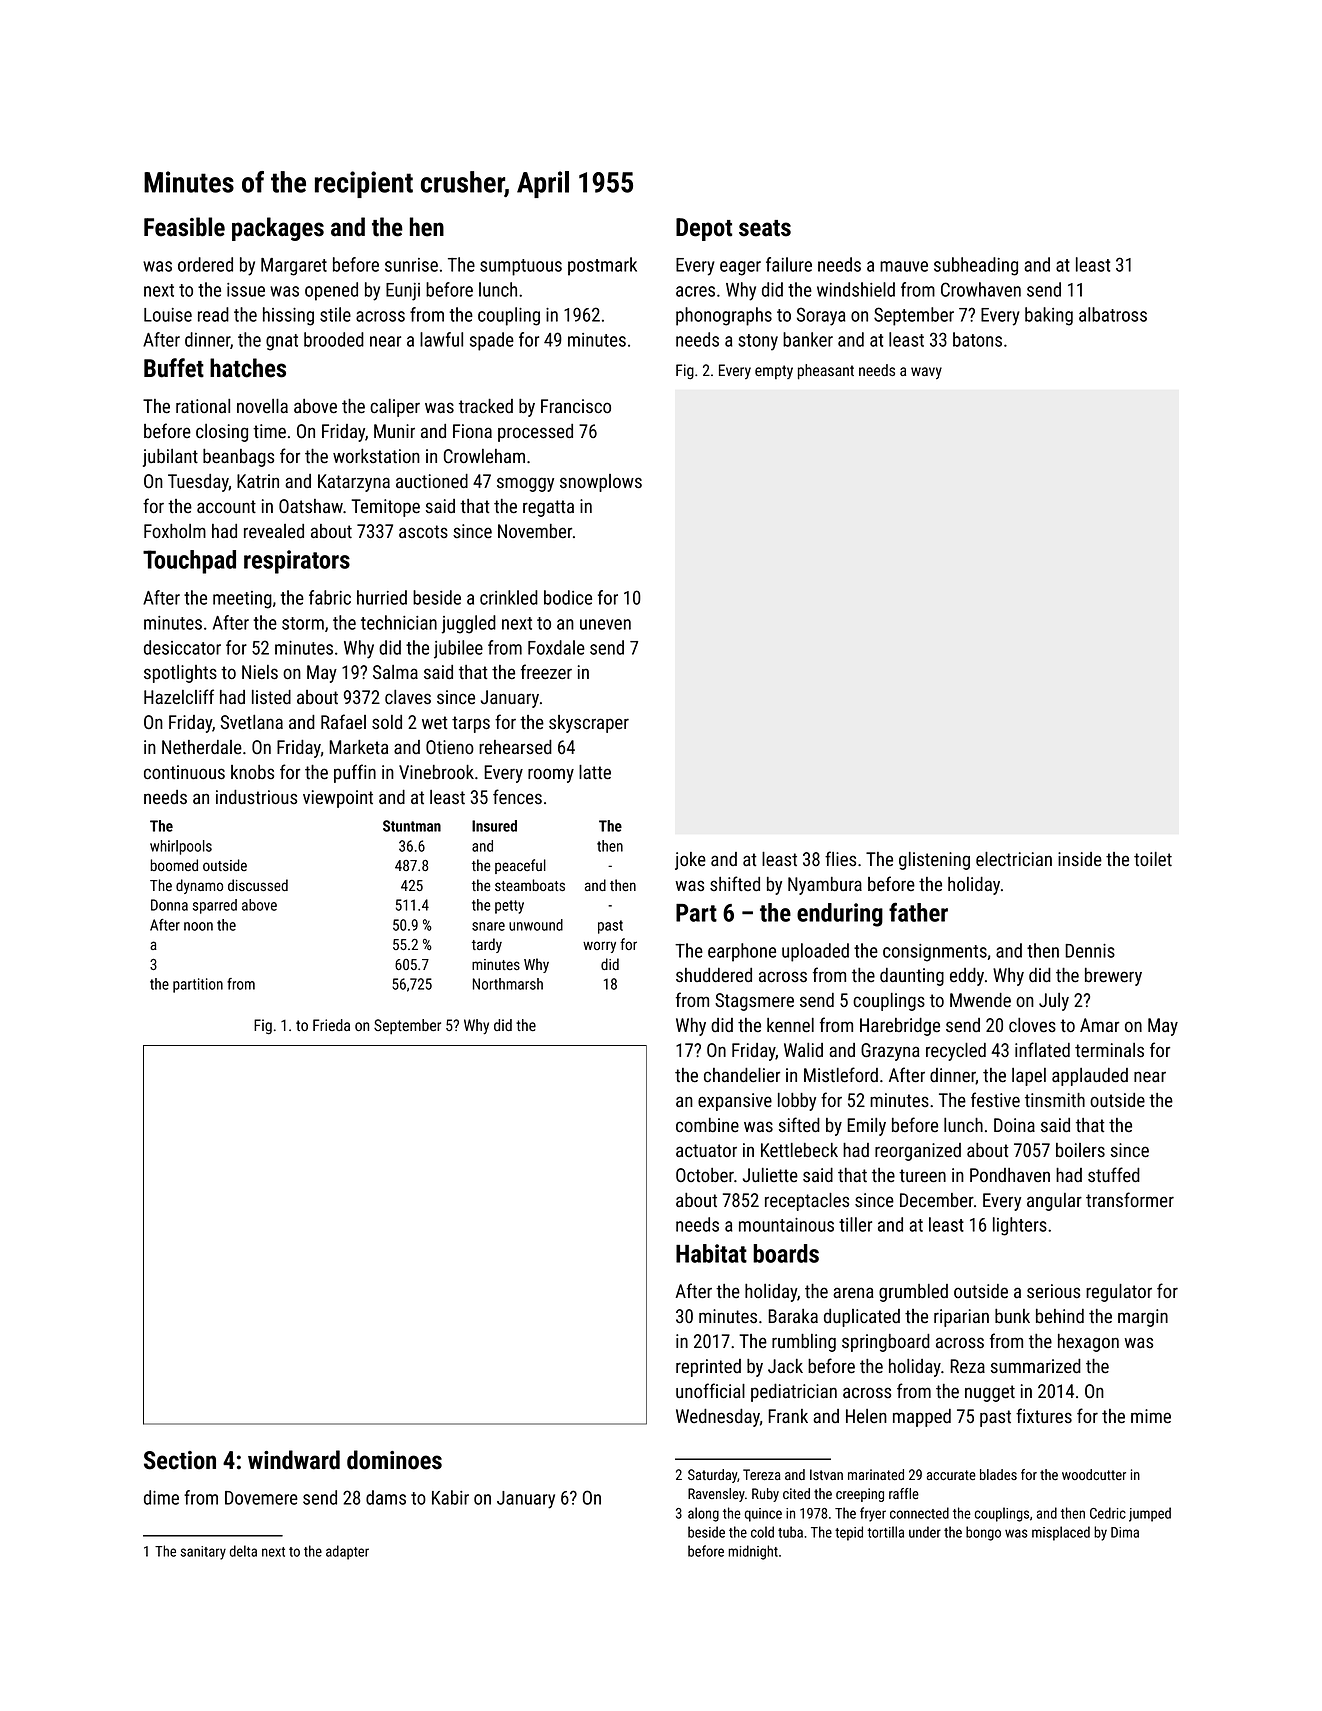  Describe the element at coordinates (1113, 314) in the screenshot. I see `albatross` at that location.
